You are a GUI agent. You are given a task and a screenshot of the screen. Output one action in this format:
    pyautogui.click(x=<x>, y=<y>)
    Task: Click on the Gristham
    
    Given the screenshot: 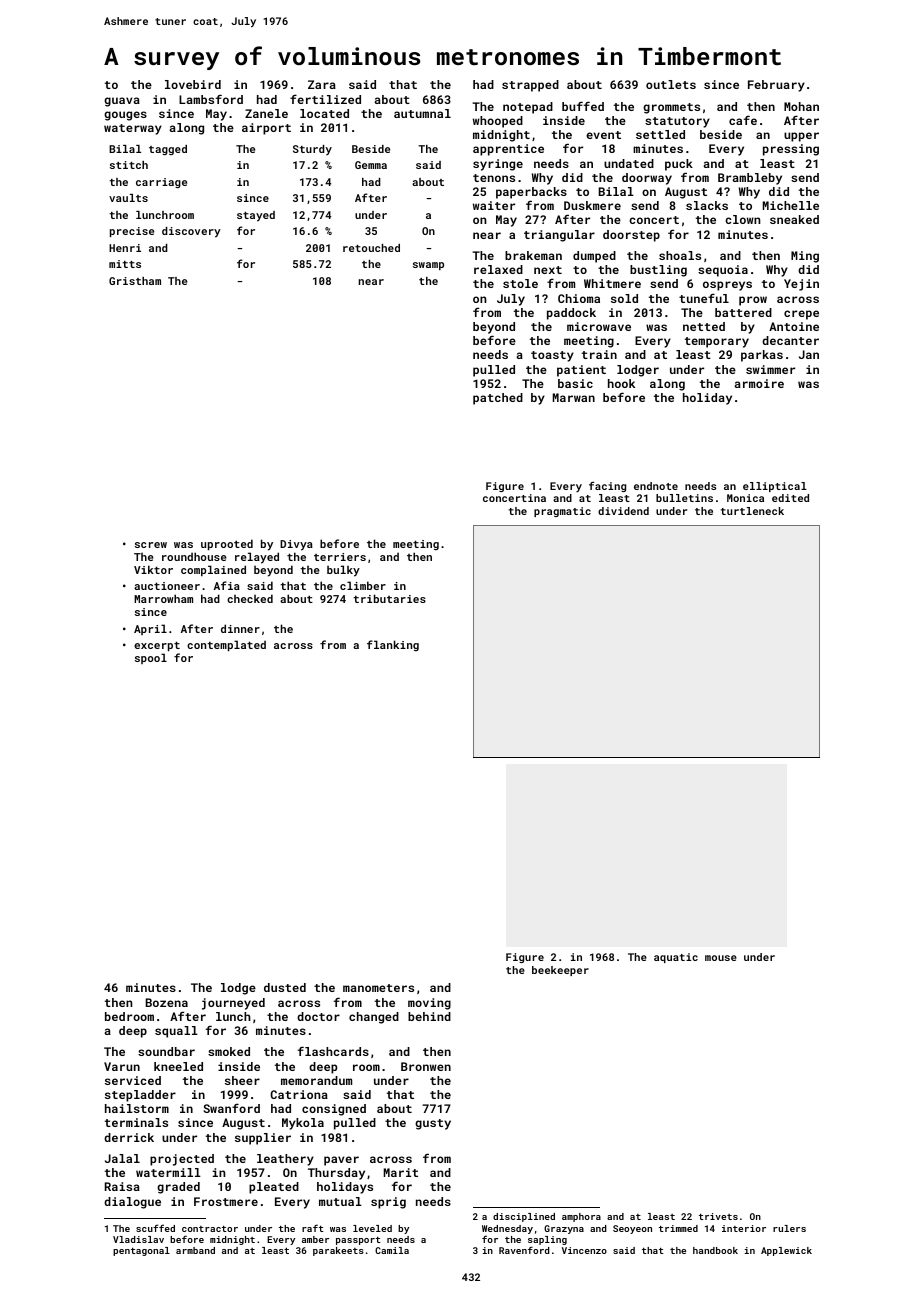 What is the action you would take?
    pyautogui.click(x=135, y=281)
